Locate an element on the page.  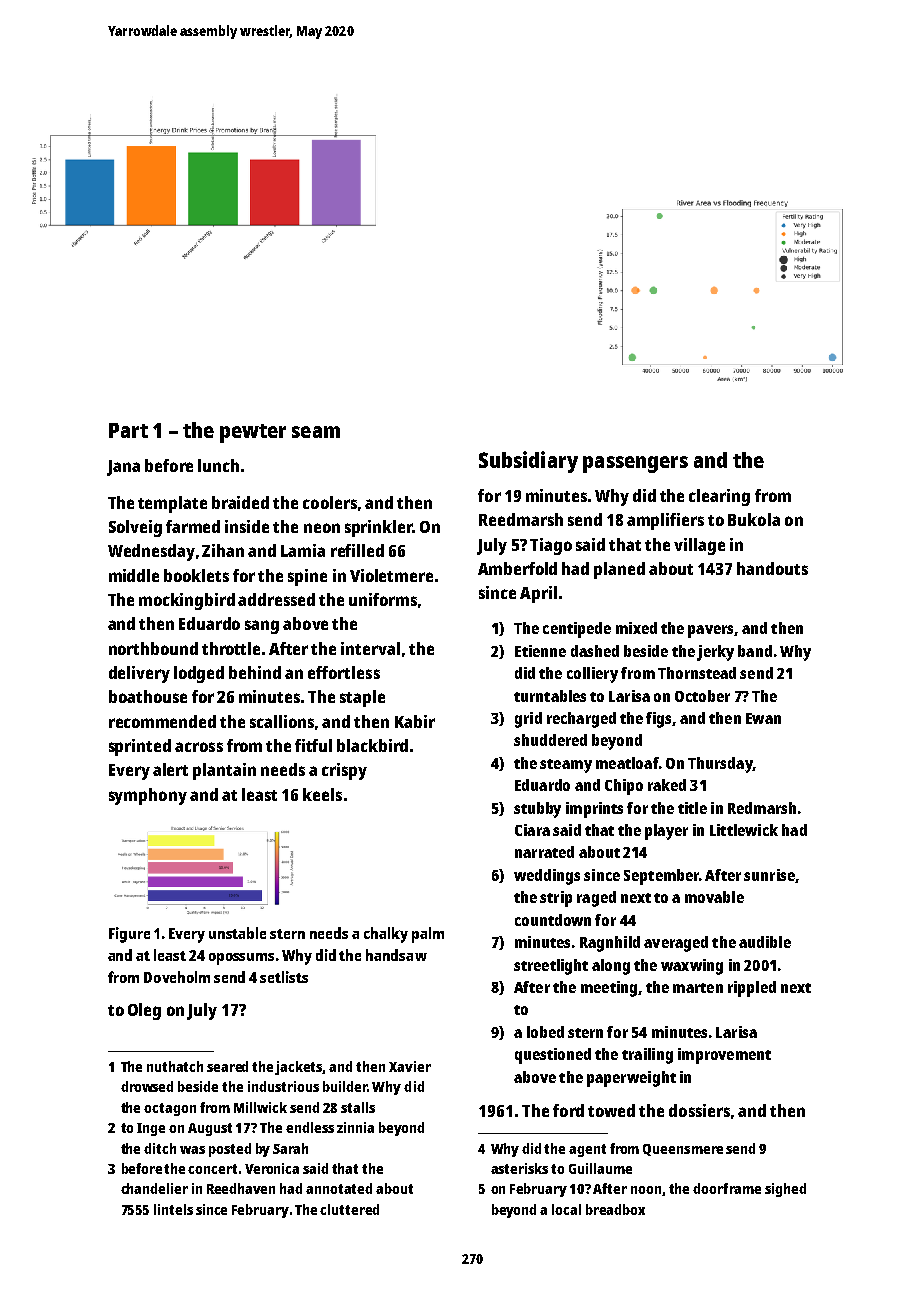
stubby is located at coordinates (537, 810).
